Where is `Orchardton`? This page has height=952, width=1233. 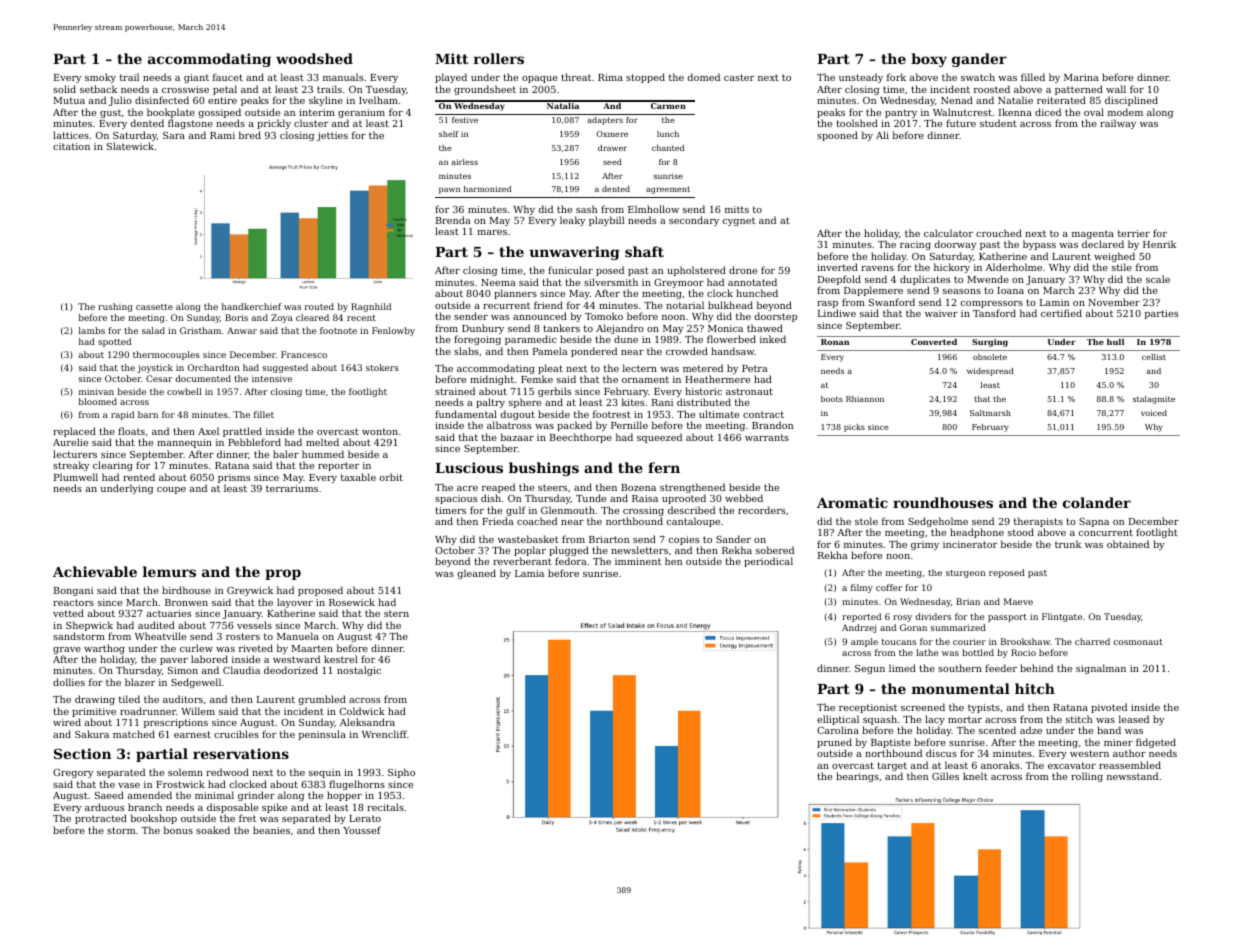 Orchardton is located at coordinates (213, 367).
